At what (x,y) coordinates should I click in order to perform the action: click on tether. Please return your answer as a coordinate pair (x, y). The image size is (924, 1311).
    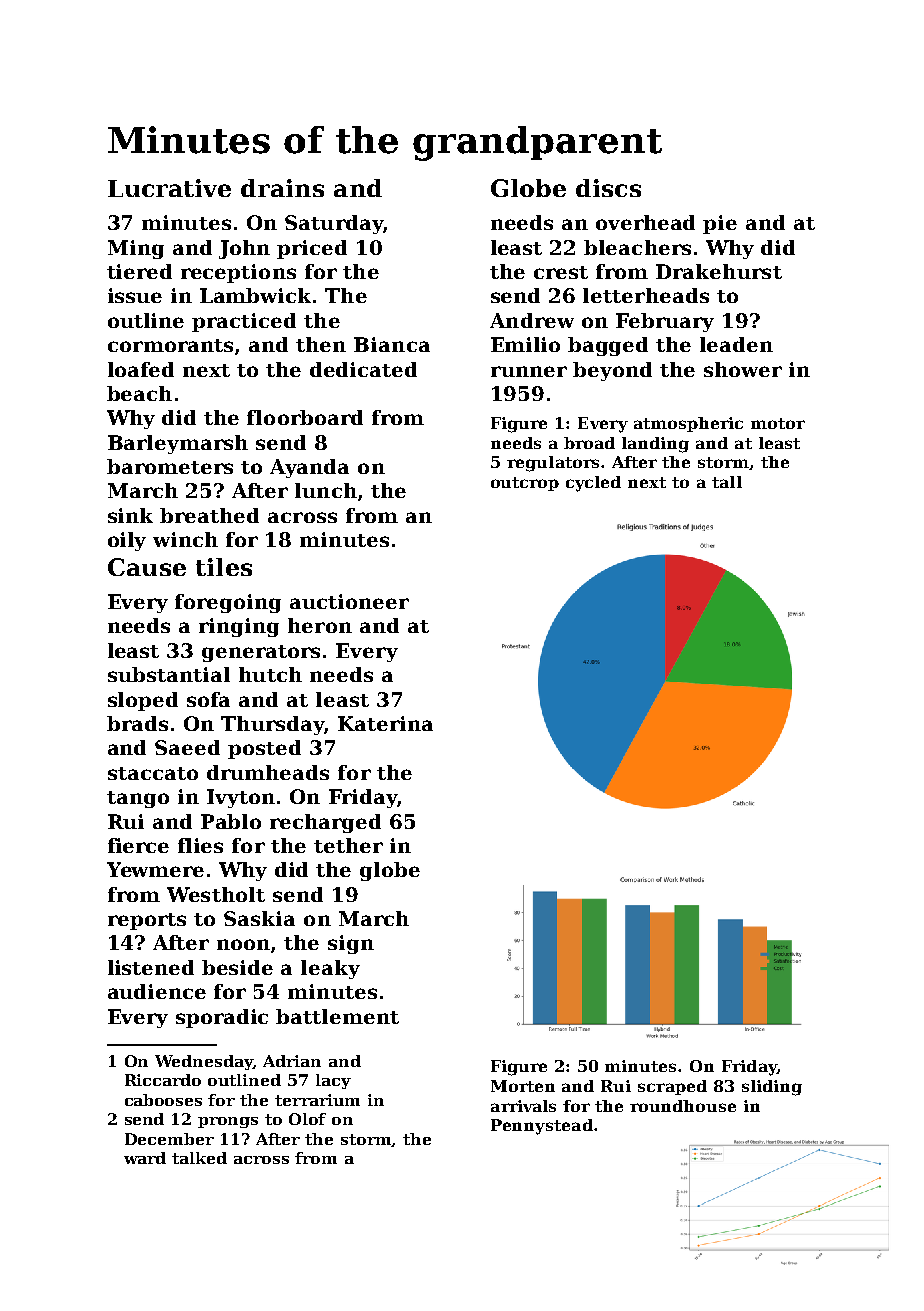
    Looking at the image, I should click on (348, 845).
